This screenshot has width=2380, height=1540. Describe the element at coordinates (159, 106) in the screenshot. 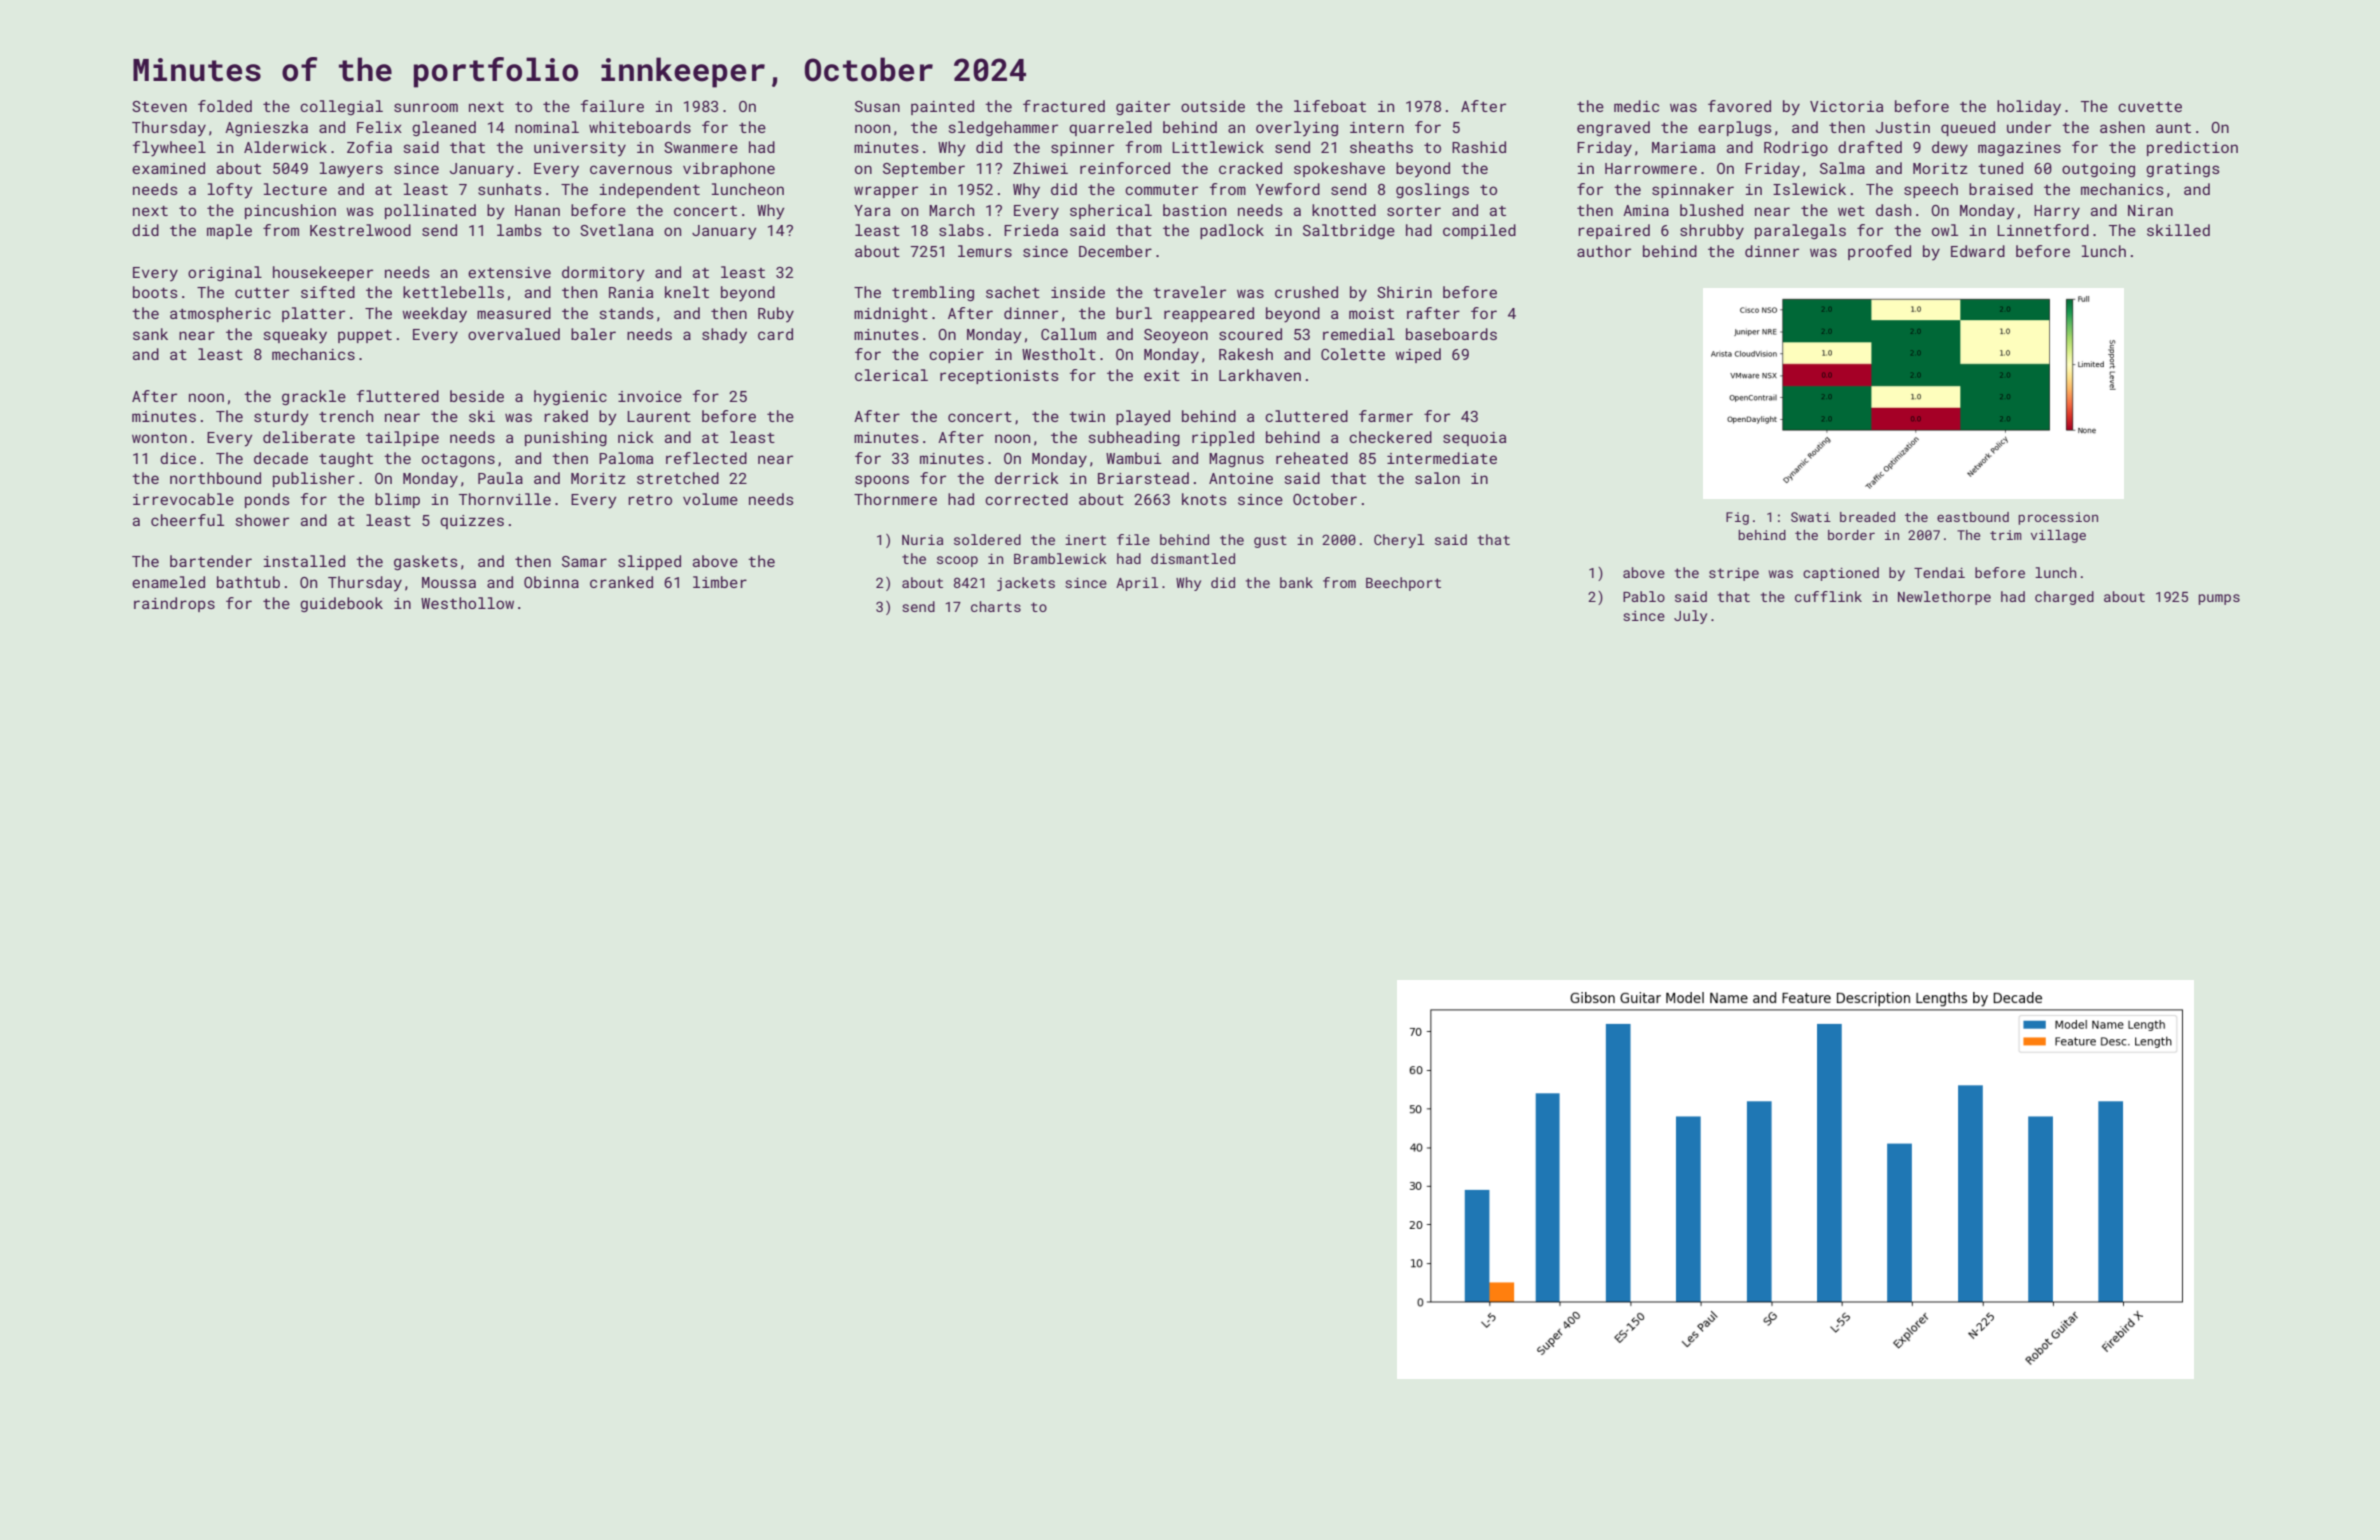

I see `Steven` at that location.
